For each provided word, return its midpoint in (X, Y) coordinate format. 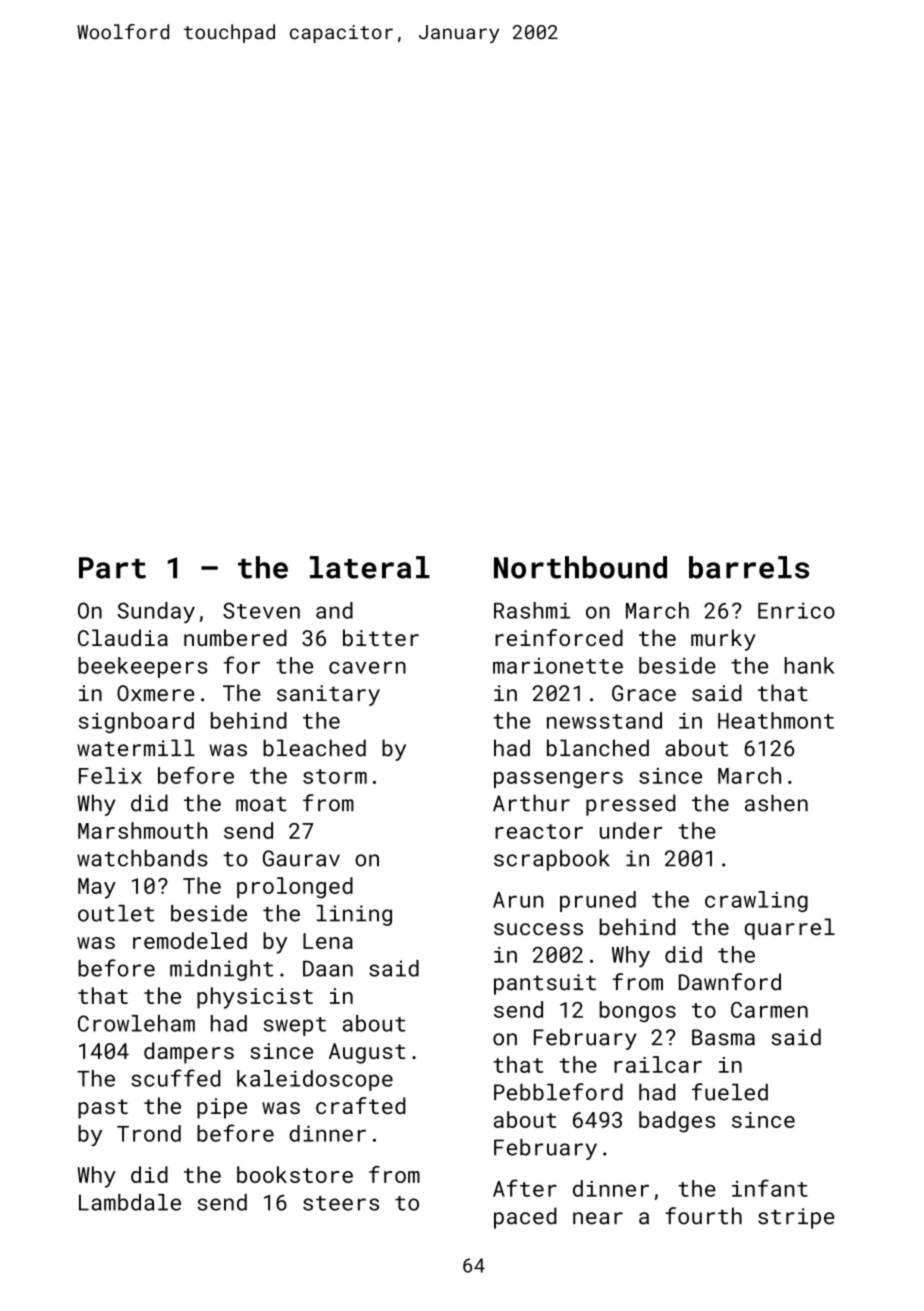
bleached (314, 748)
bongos (637, 1011)
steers (341, 1203)
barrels (749, 567)
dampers (189, 1053)
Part (112, 568)
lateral (370, 567)
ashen (776, 803)
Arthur (531, 803)
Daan (328, 968)
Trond (149, 1133)
